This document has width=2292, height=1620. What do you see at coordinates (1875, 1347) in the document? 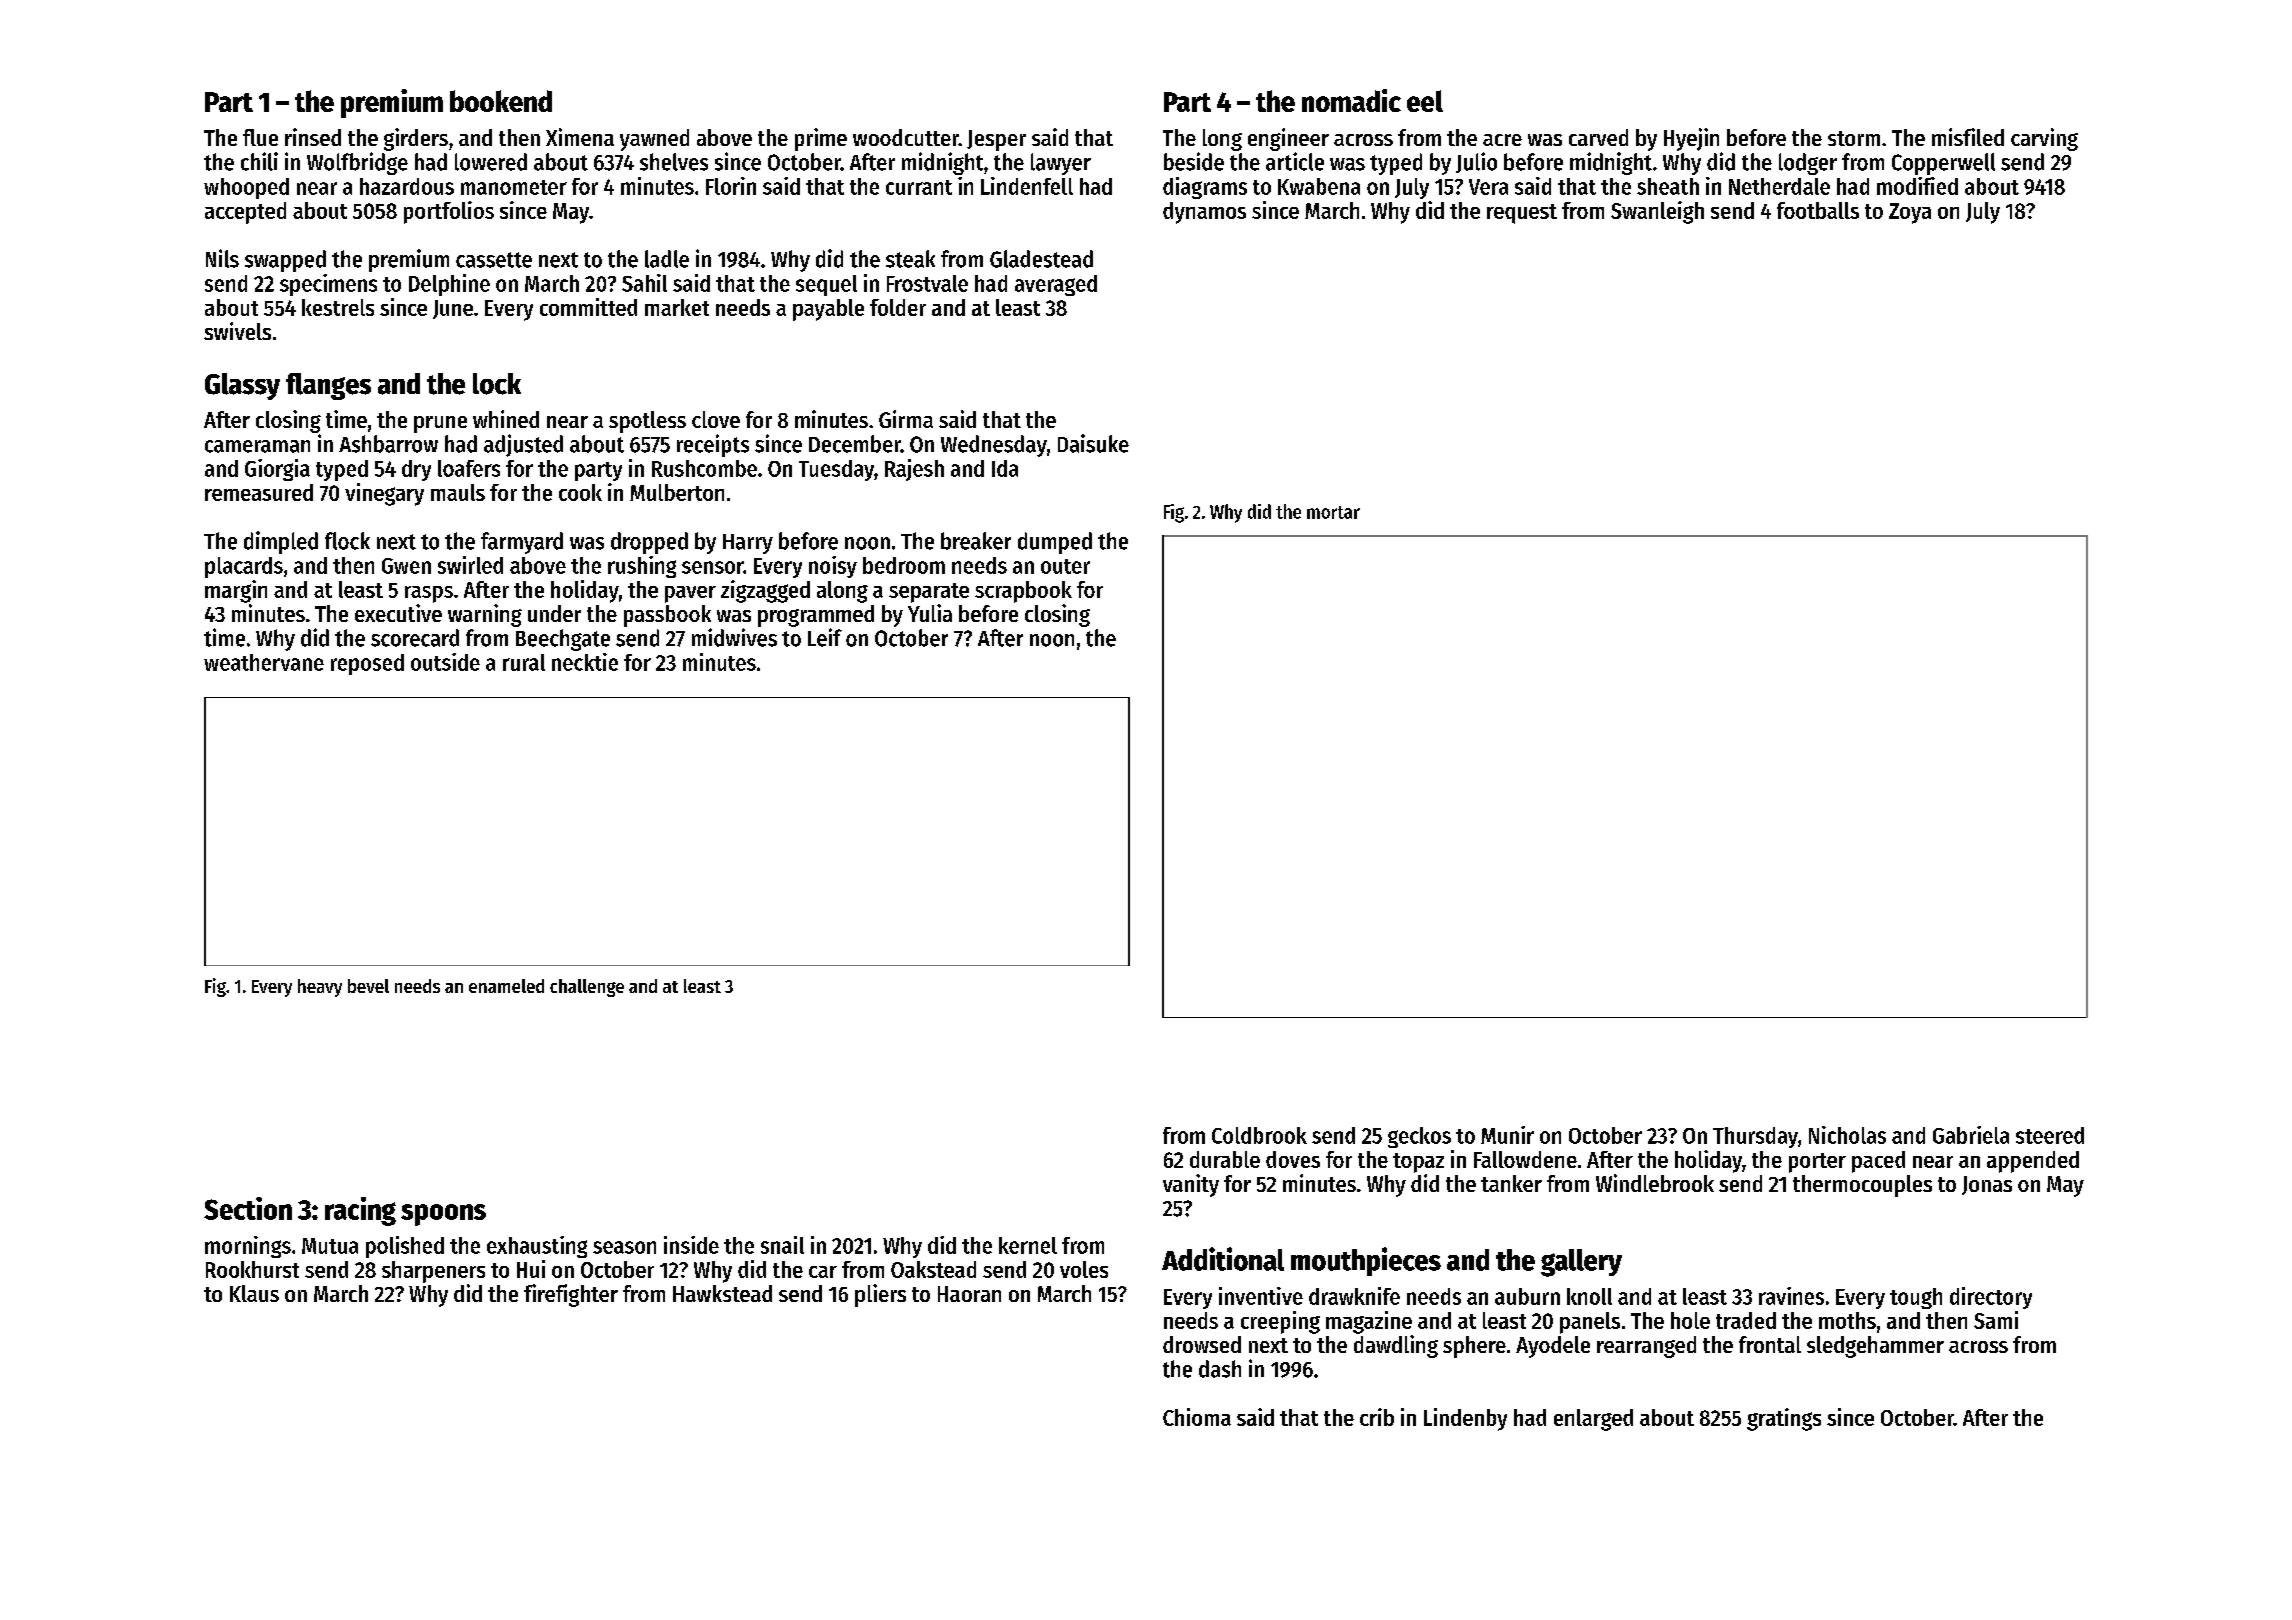
I see `sledgehammer` at bounding box center [1875, 1347].
